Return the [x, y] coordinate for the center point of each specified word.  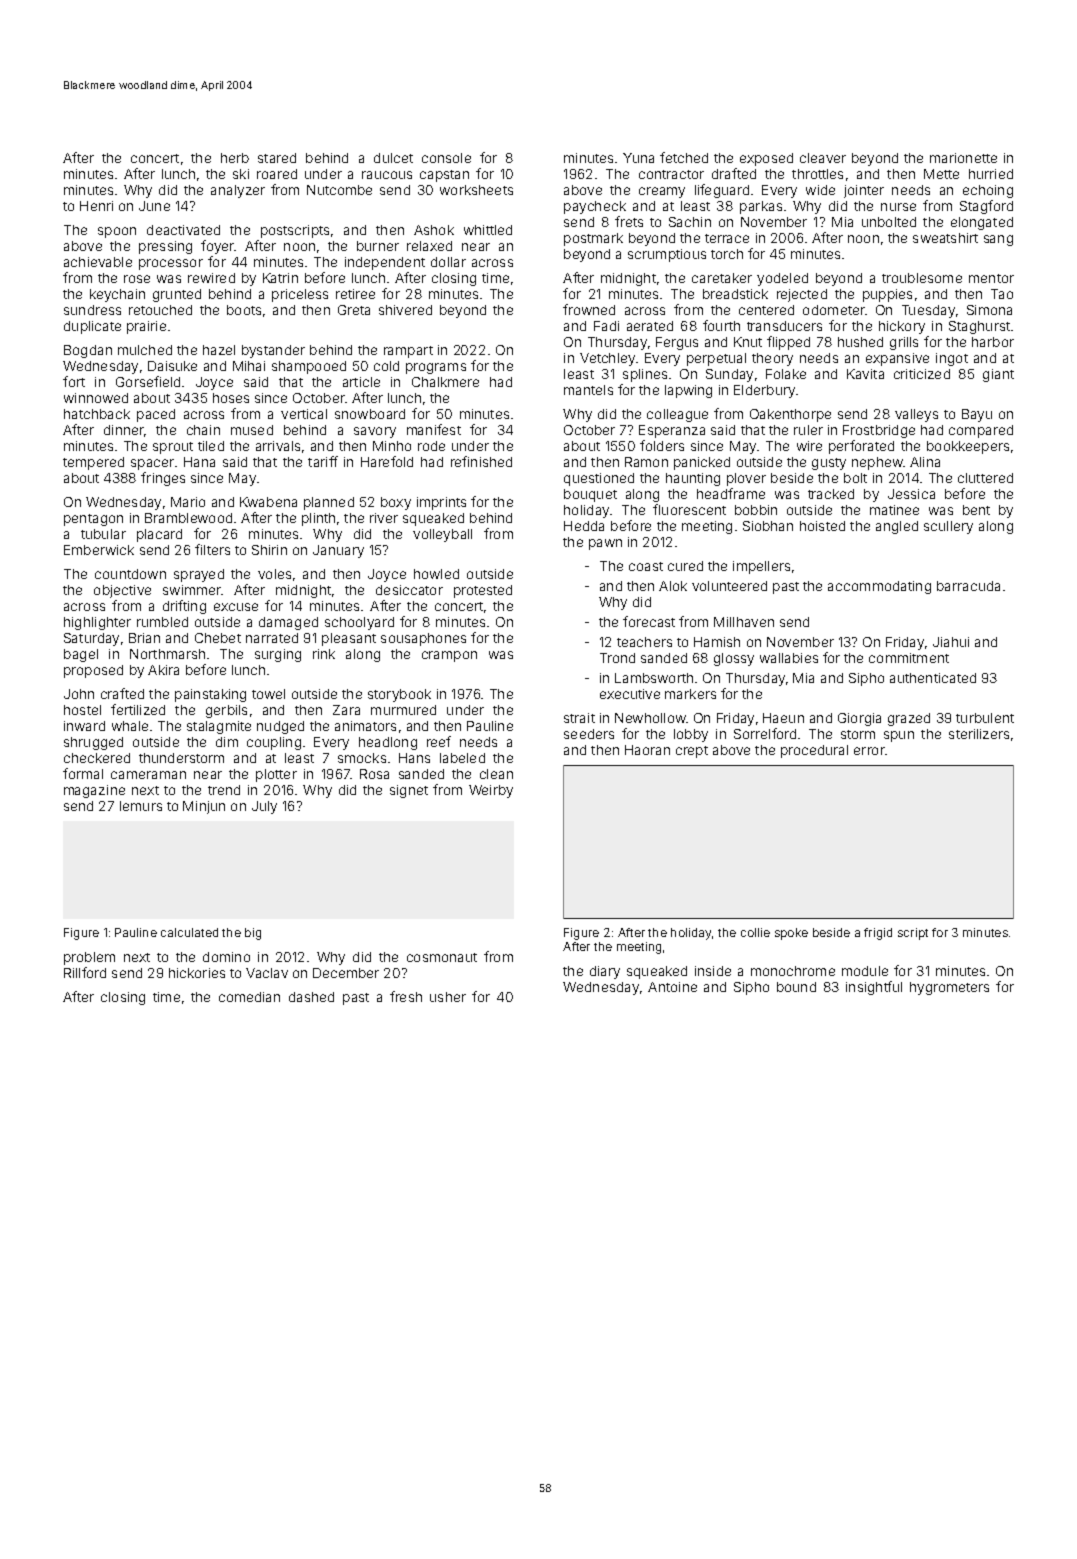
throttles [817, 174]
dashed [311, 997]
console [446, 158]
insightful [874, 988]
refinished [481, 461]
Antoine [672, 987]
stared [277, 158]
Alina [925, 462]
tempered [93, 463]
